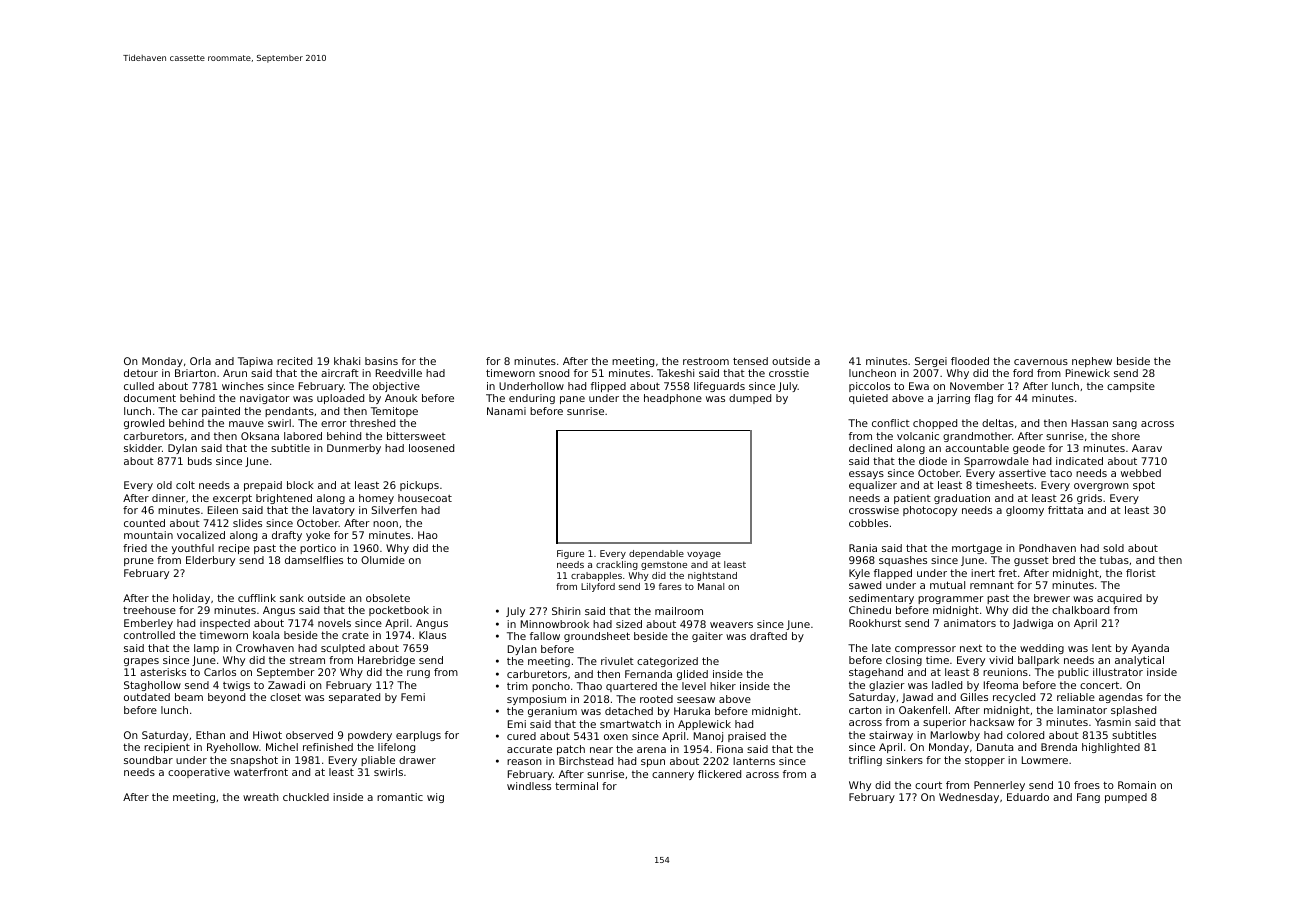 The height and width of the page is (924, 1308). I want to click on romantic, so click(400, 797).
